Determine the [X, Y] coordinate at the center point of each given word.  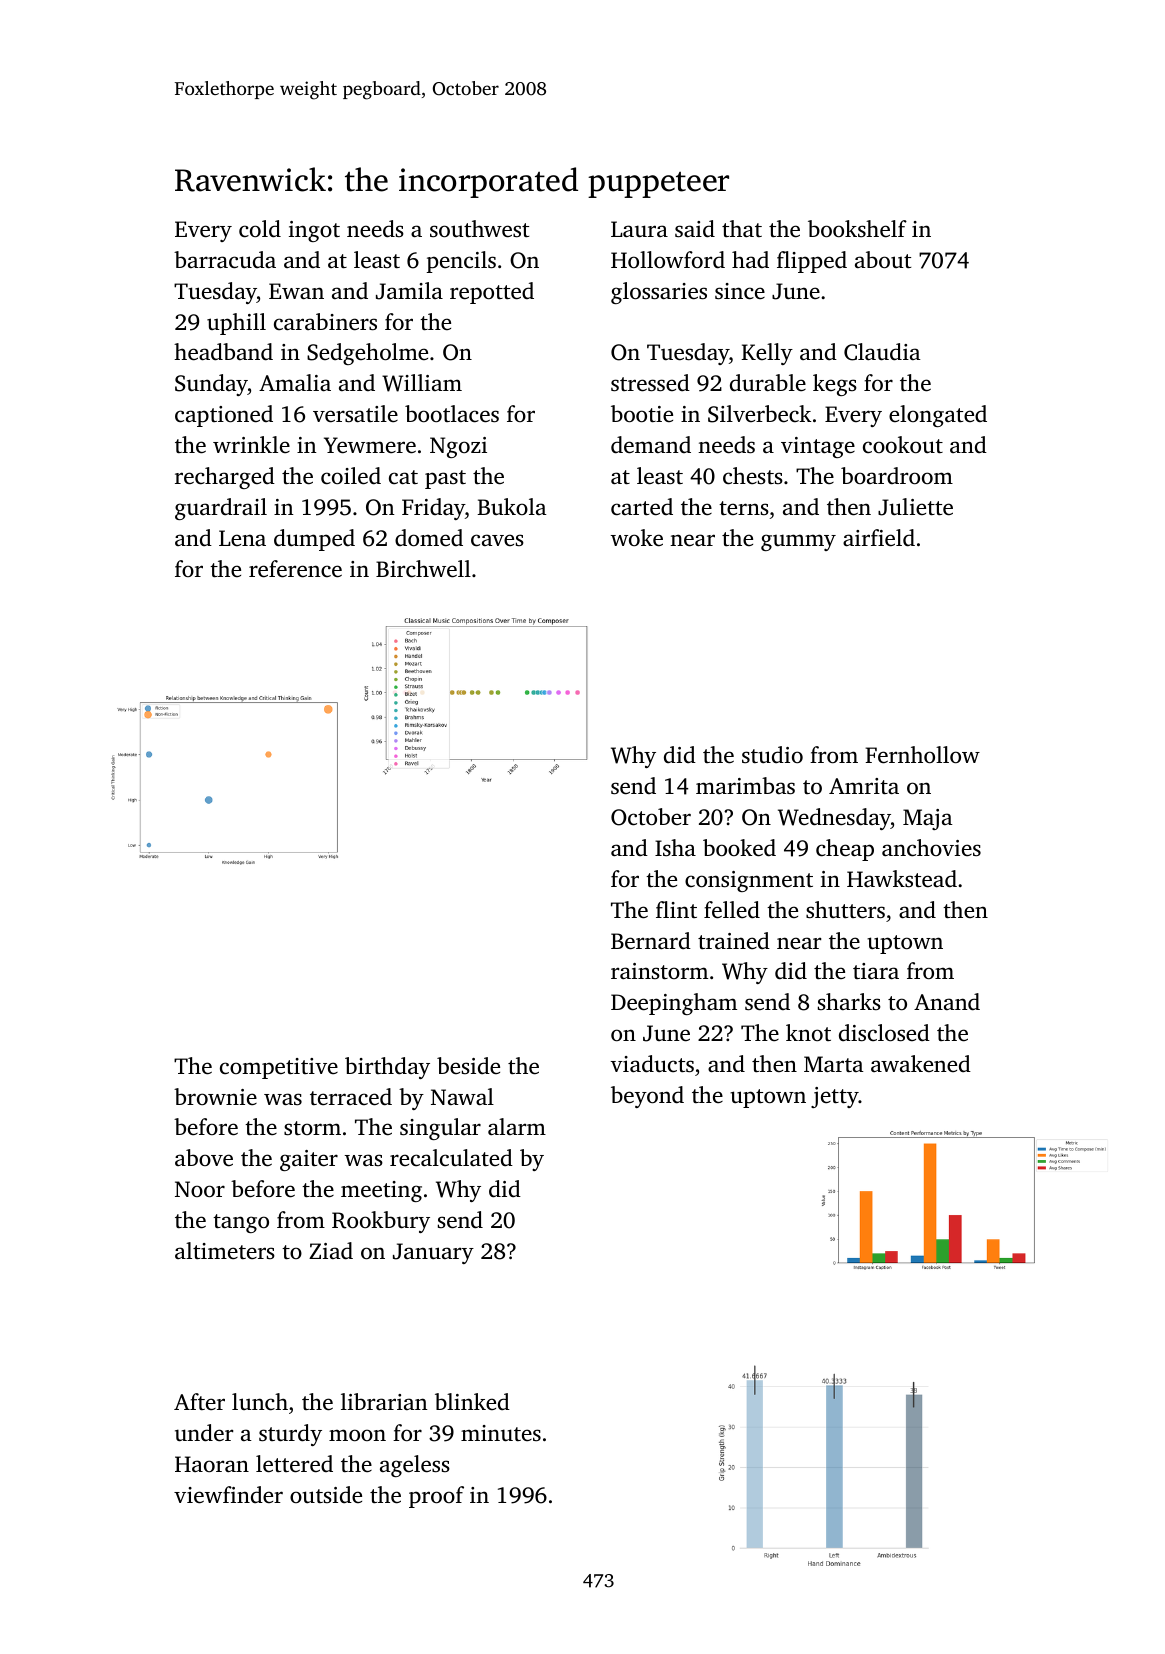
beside [468, 1065]
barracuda [225, 260]
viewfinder [228, 1495]
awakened [921, 1063]
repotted [492, 293]
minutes [501, 1433]
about [883, 260]
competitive [279, 1068]
